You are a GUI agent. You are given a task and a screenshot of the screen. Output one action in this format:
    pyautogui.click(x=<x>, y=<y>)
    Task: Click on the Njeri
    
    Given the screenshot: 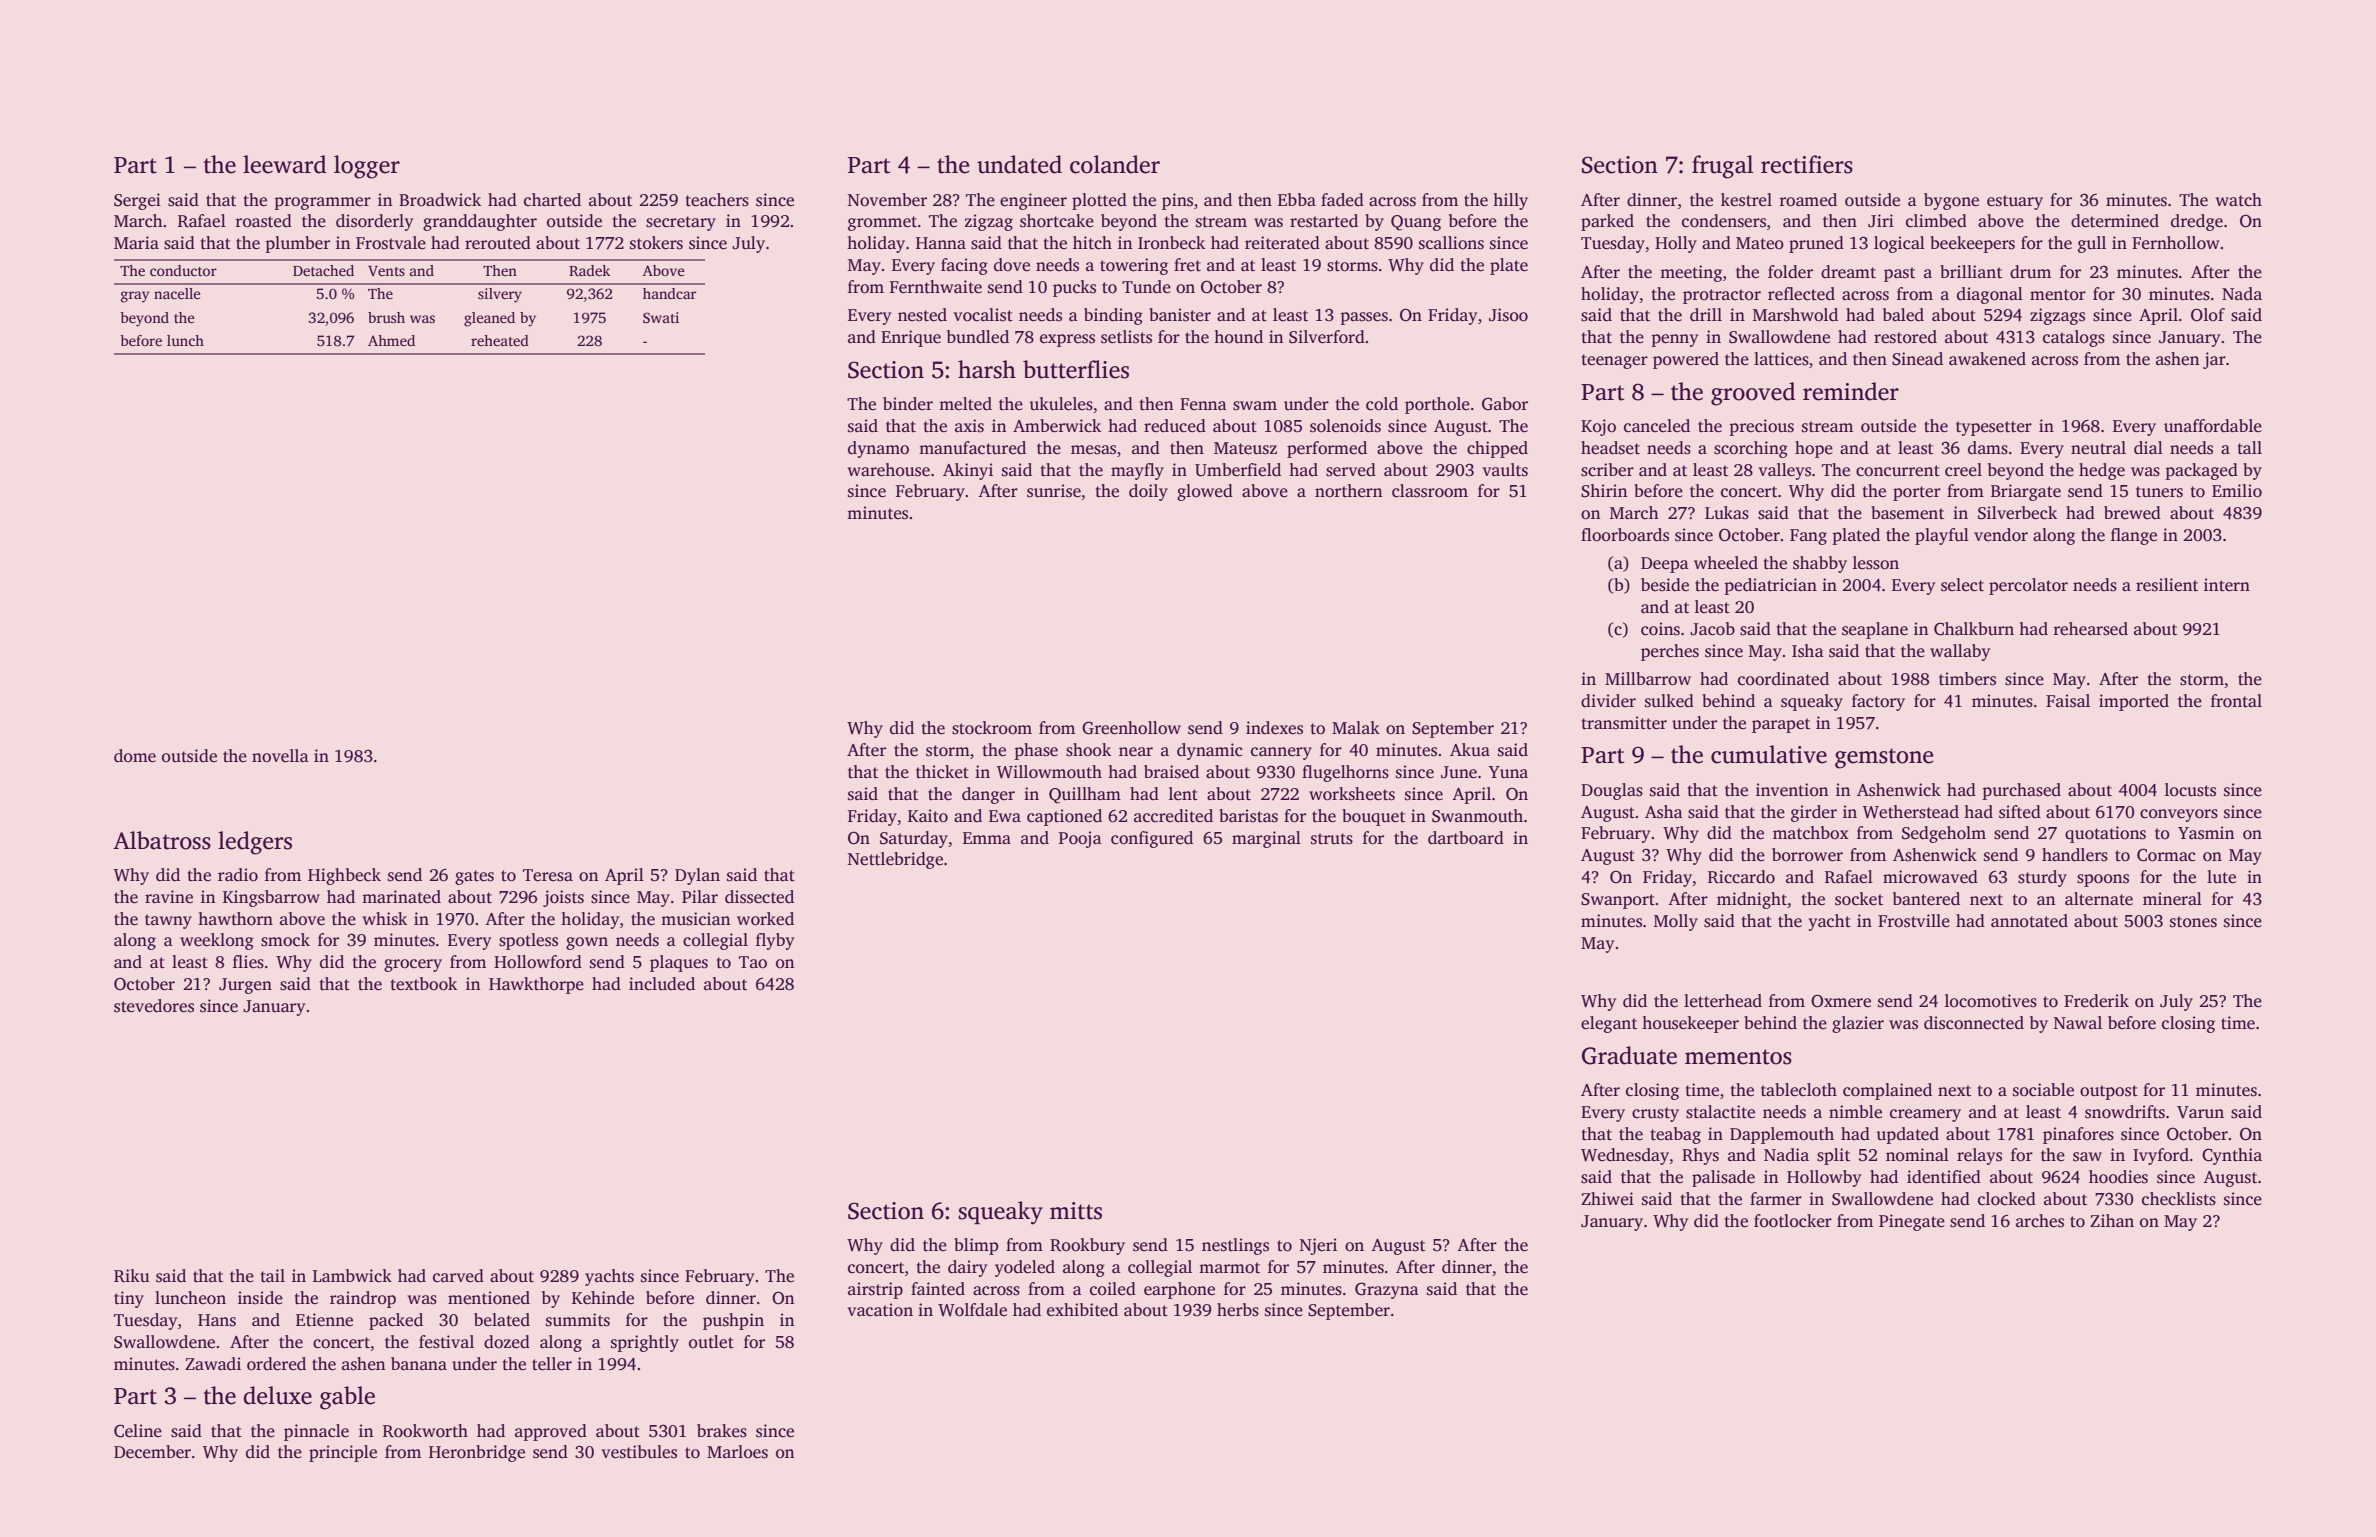 What is the action you would take?
    pyautogui.click(x=1318, y=1246)
